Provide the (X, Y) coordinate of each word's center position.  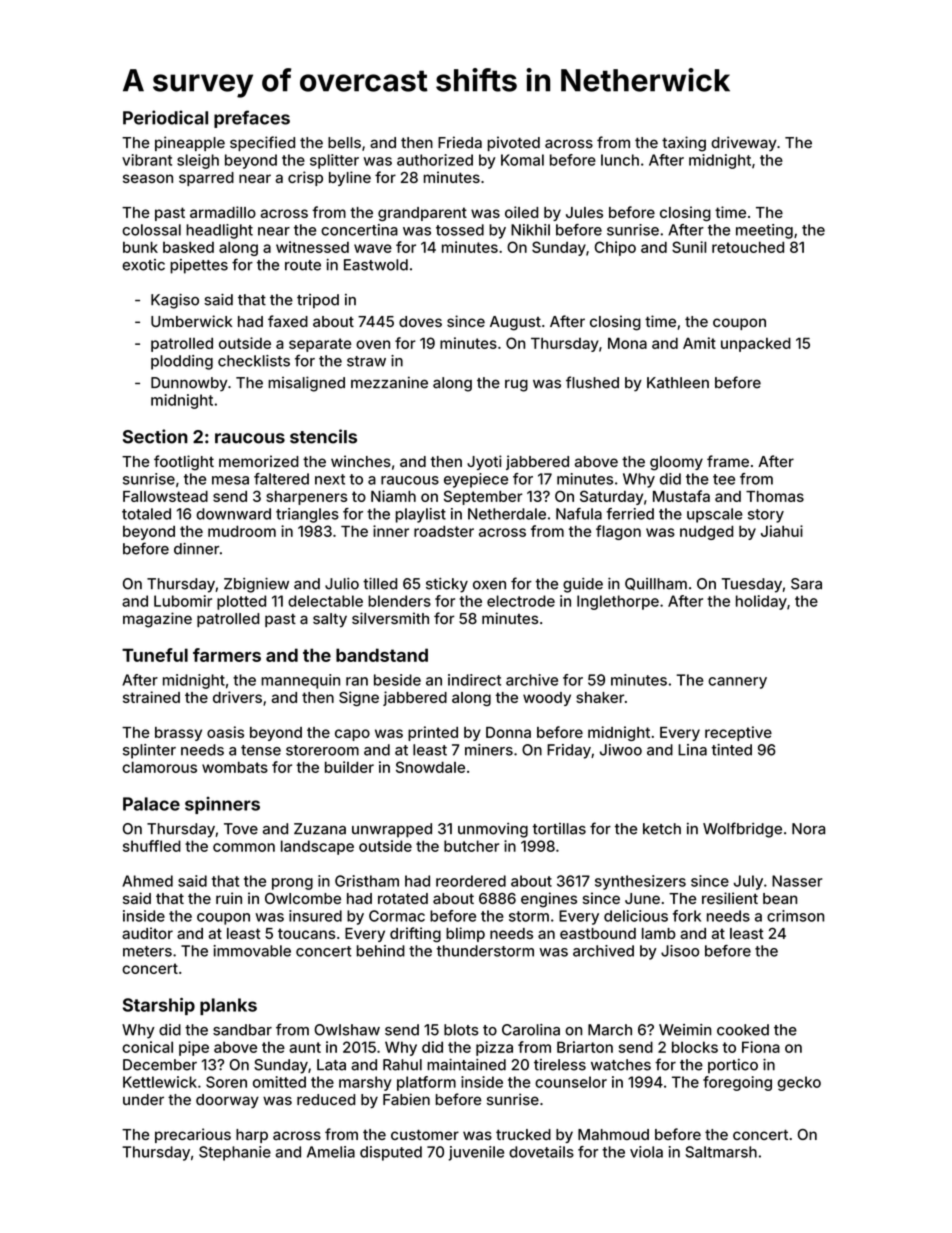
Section (155, 436)
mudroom (242, 531)
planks (228, 1006)
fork (687, 916)
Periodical (165, 117)
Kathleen (678, 383)
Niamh (393, 496)
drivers (237, 697)
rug (516, 385)
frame (728, 461)
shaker (600, 697)
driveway (744, 143)
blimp (465, 934)
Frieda (460, 142)
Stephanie (235, 1153)
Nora (808, 829)
